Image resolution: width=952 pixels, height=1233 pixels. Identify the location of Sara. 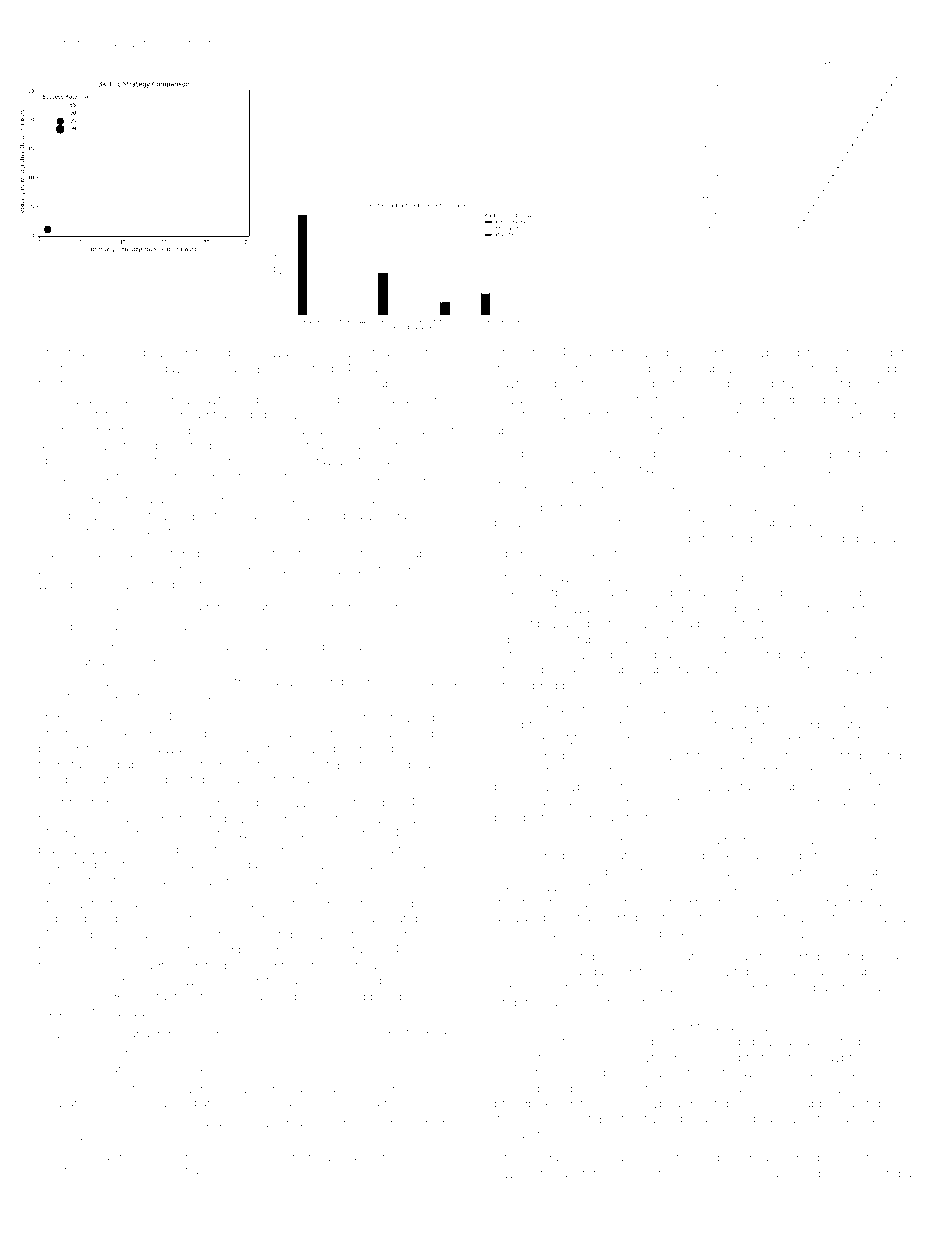
(590, 352).
